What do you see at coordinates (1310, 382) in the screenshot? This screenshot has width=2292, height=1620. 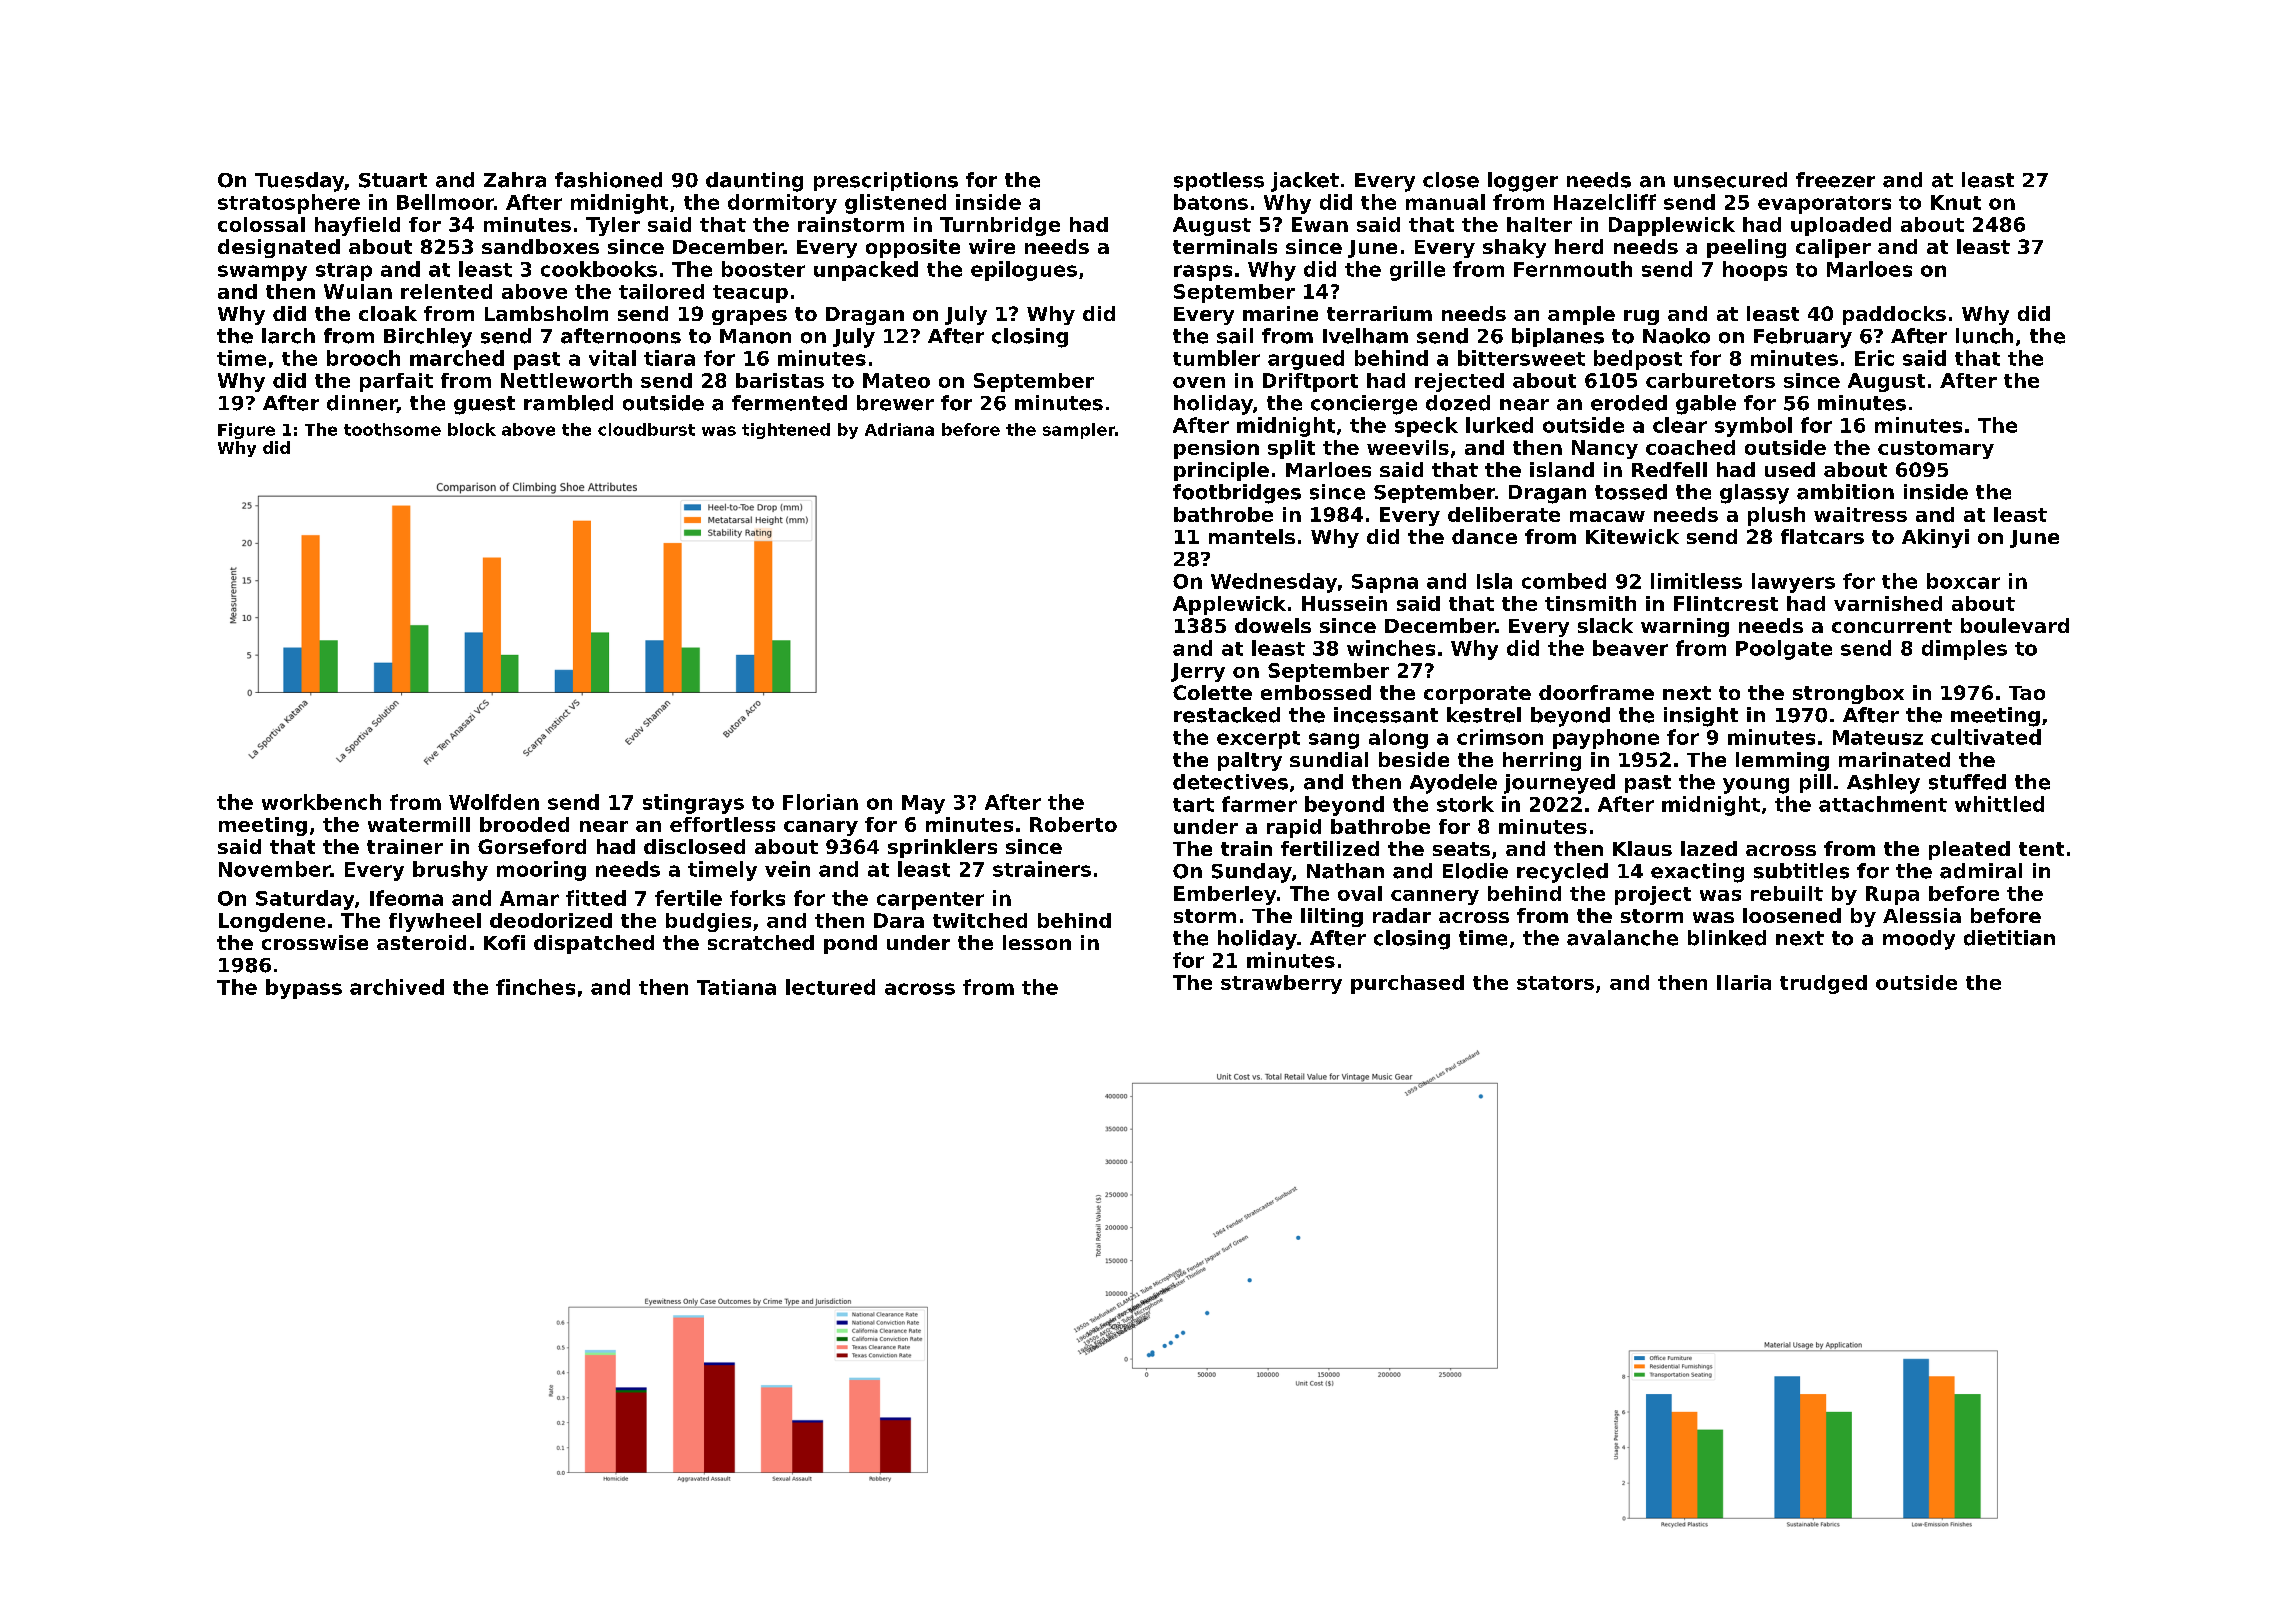 I see `Driftport` at bounding box center [1310, 382].
